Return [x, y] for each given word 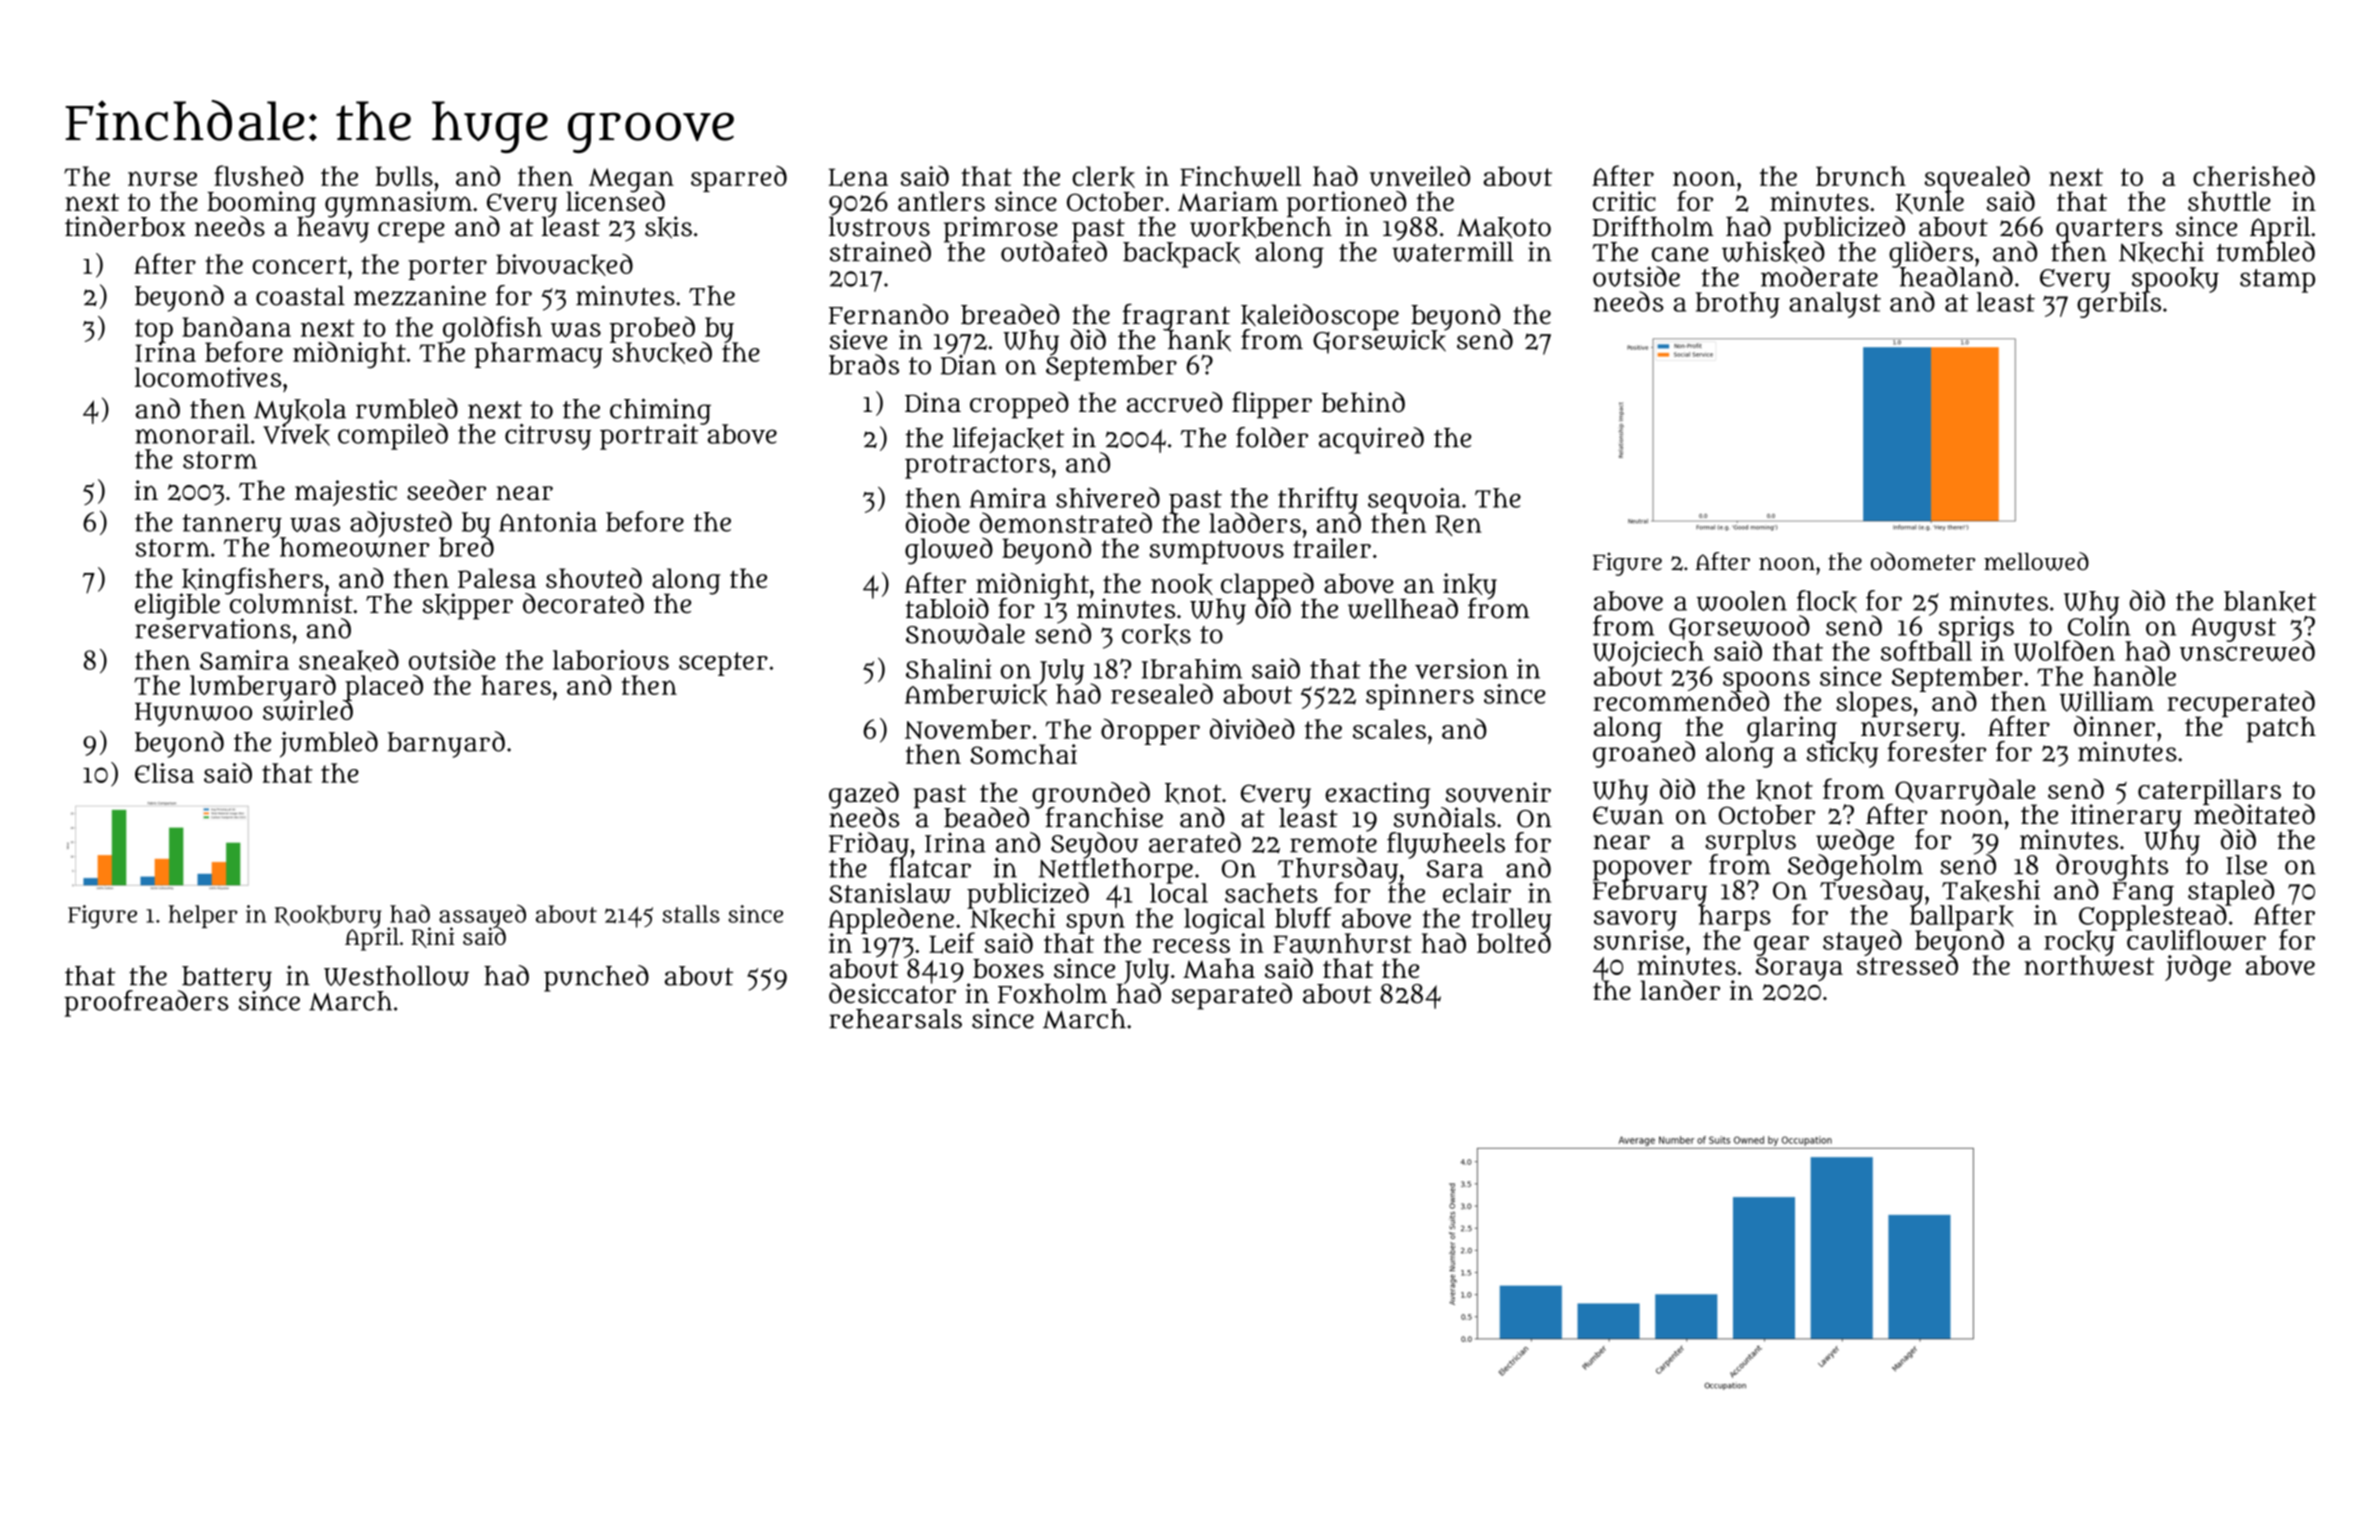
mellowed [2036, 561]
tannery [233, 526]
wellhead [1403, 608]
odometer [1923, 561]
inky [1470, 586]
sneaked [349, 660]
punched [596, 978]
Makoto [1504, 228]
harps [1735, 918]
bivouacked [564, 265]
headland [1956, 277]
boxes [1008, 968]
